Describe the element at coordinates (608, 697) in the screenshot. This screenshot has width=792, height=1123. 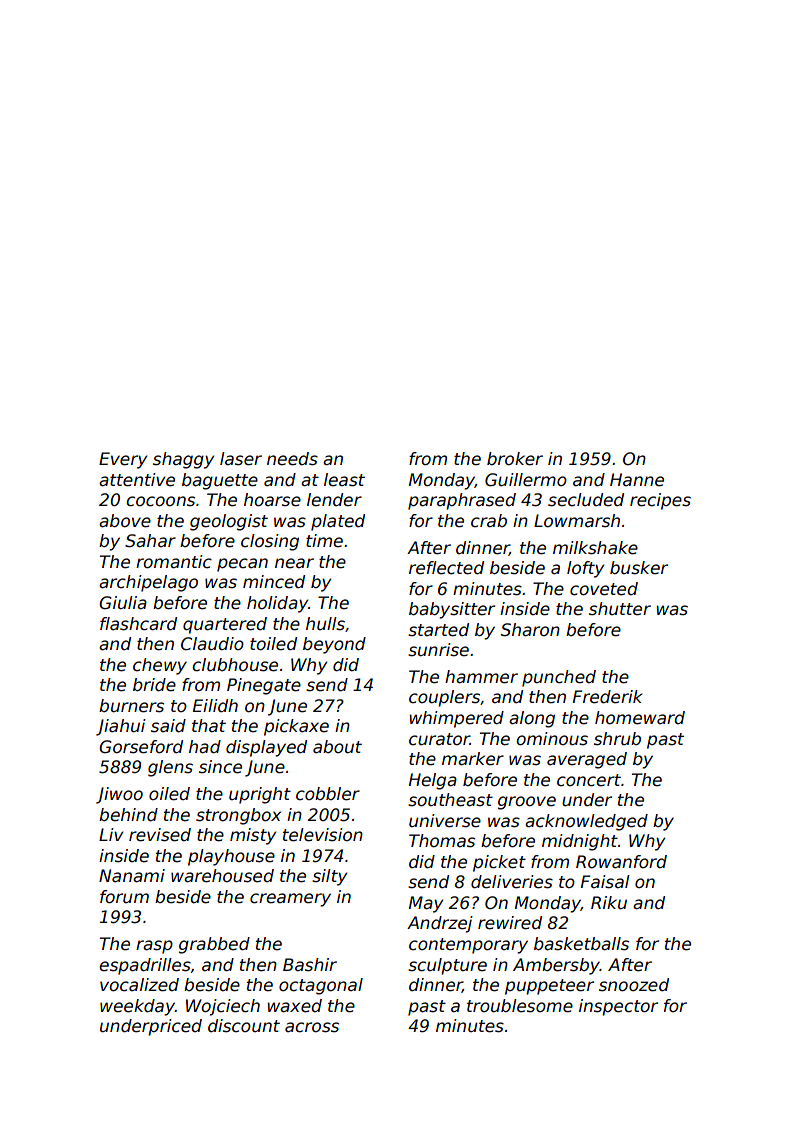
I see `Frederik` at that location.
